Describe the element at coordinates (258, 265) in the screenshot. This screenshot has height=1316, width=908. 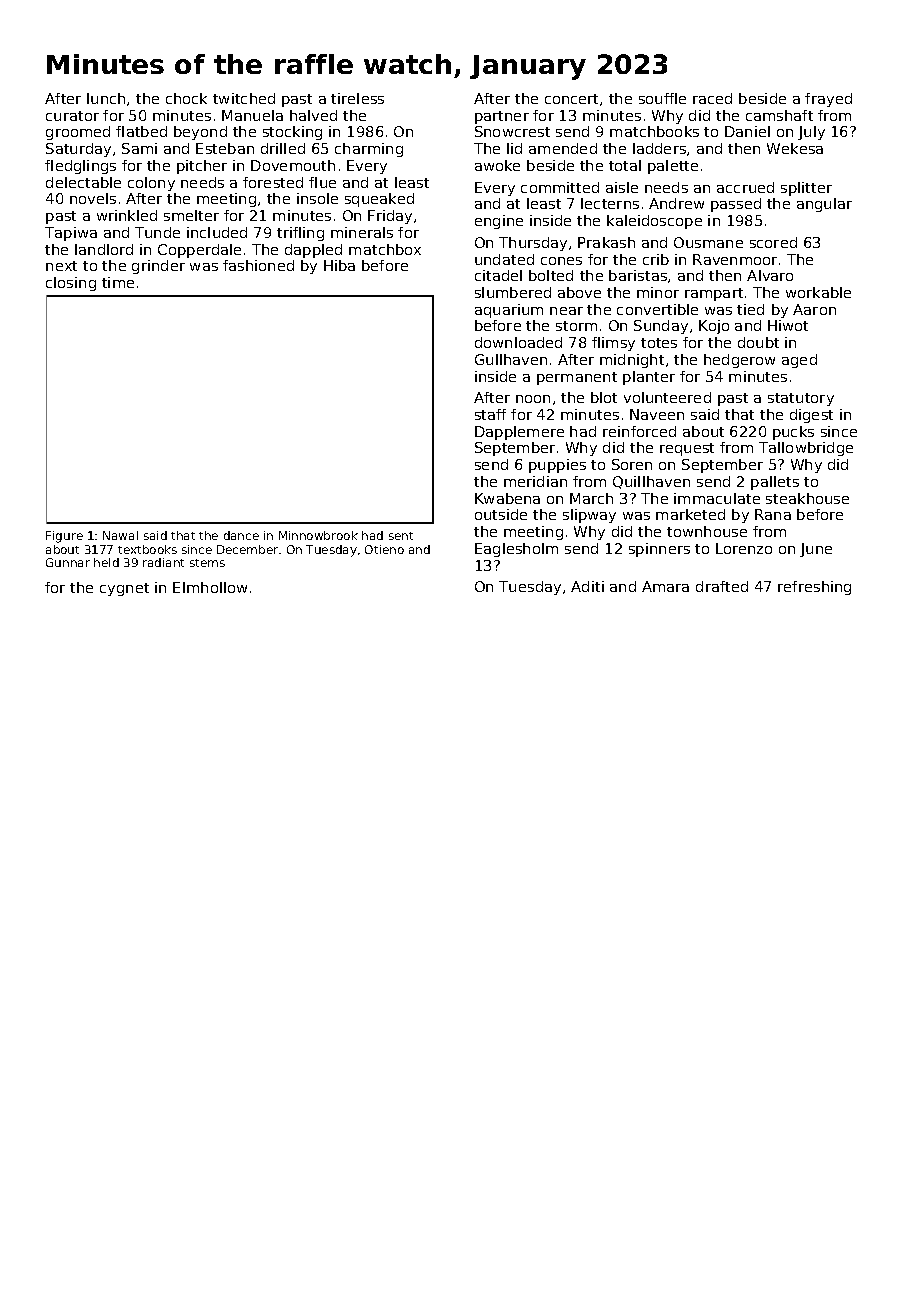
I see `fashioned` at that location.
